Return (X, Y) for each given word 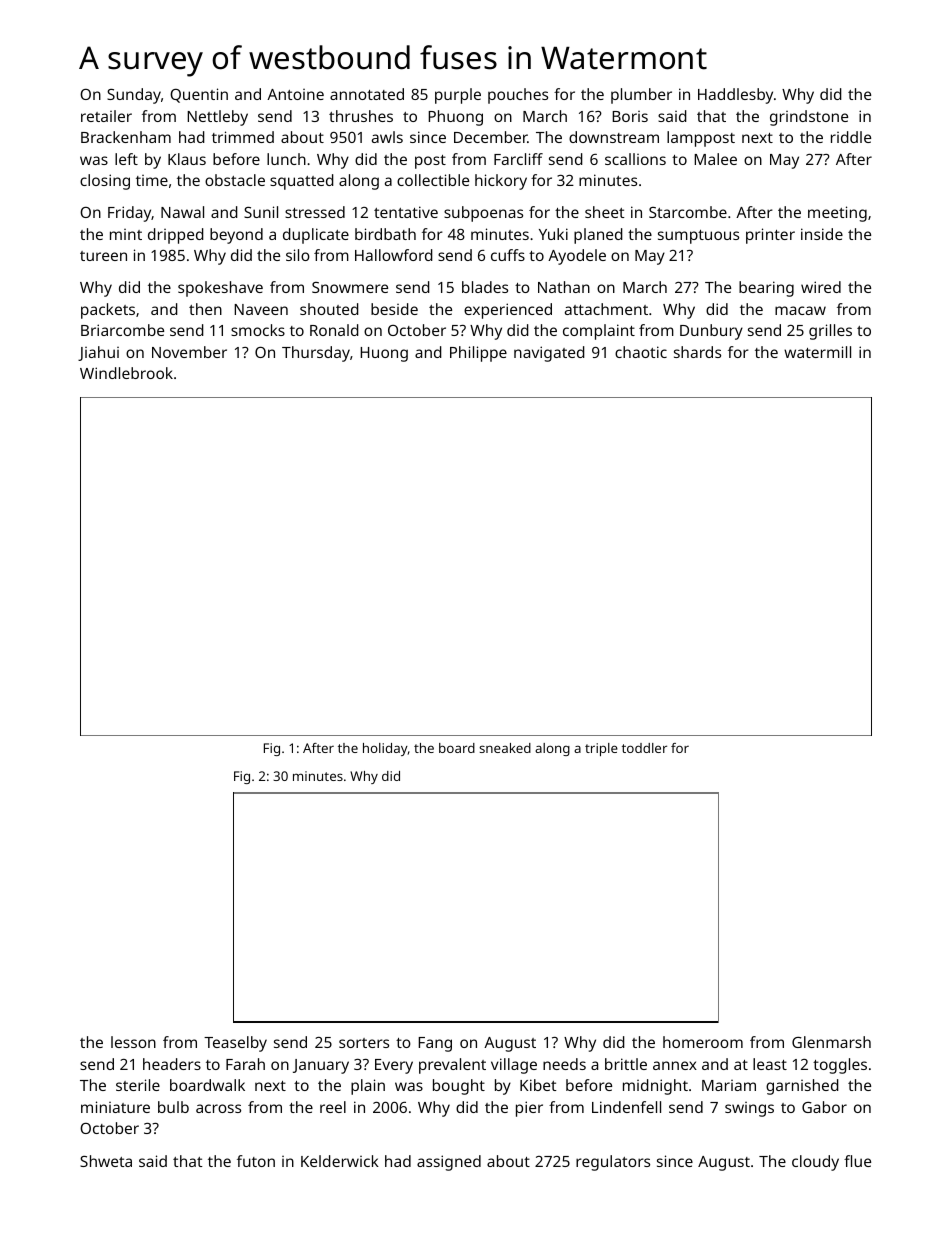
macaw (800, 310)
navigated (549, 354)
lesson (133, 1042)
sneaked (505, 748)
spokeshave (220, 289)
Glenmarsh (831, 1042)
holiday (385, 749)
